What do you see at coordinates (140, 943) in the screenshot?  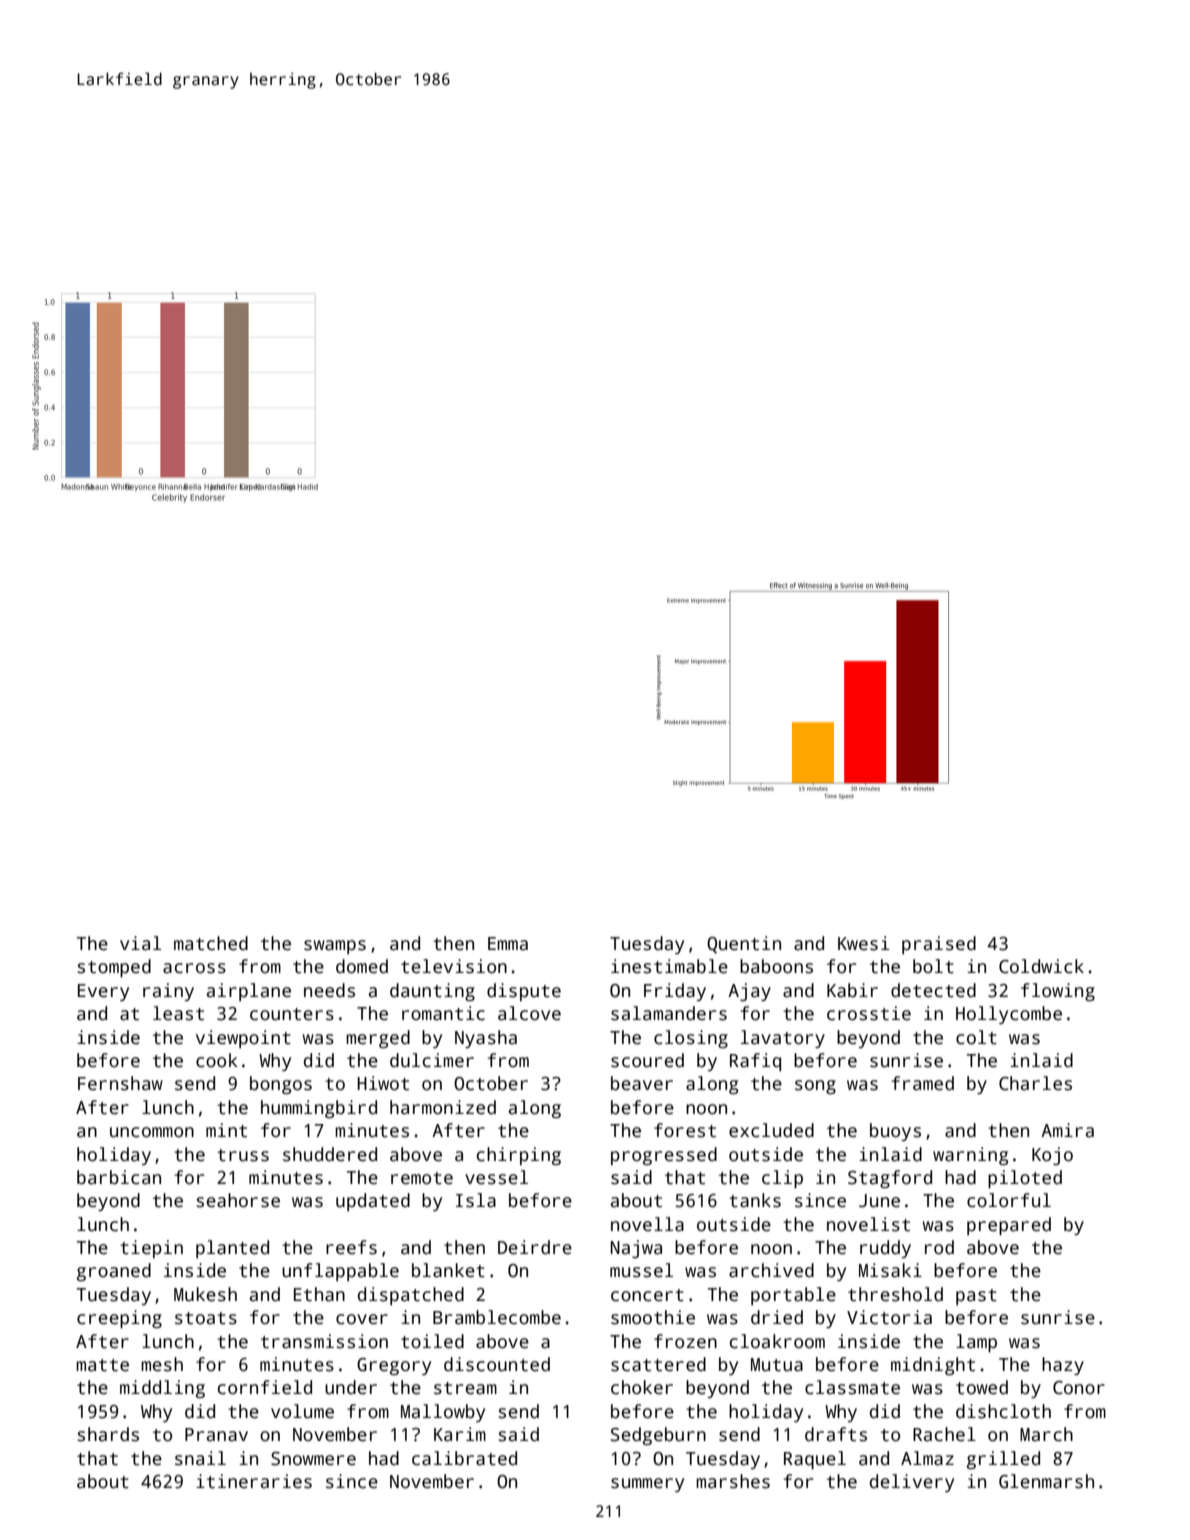 I see `vial` at bounding box center [140, 943].
